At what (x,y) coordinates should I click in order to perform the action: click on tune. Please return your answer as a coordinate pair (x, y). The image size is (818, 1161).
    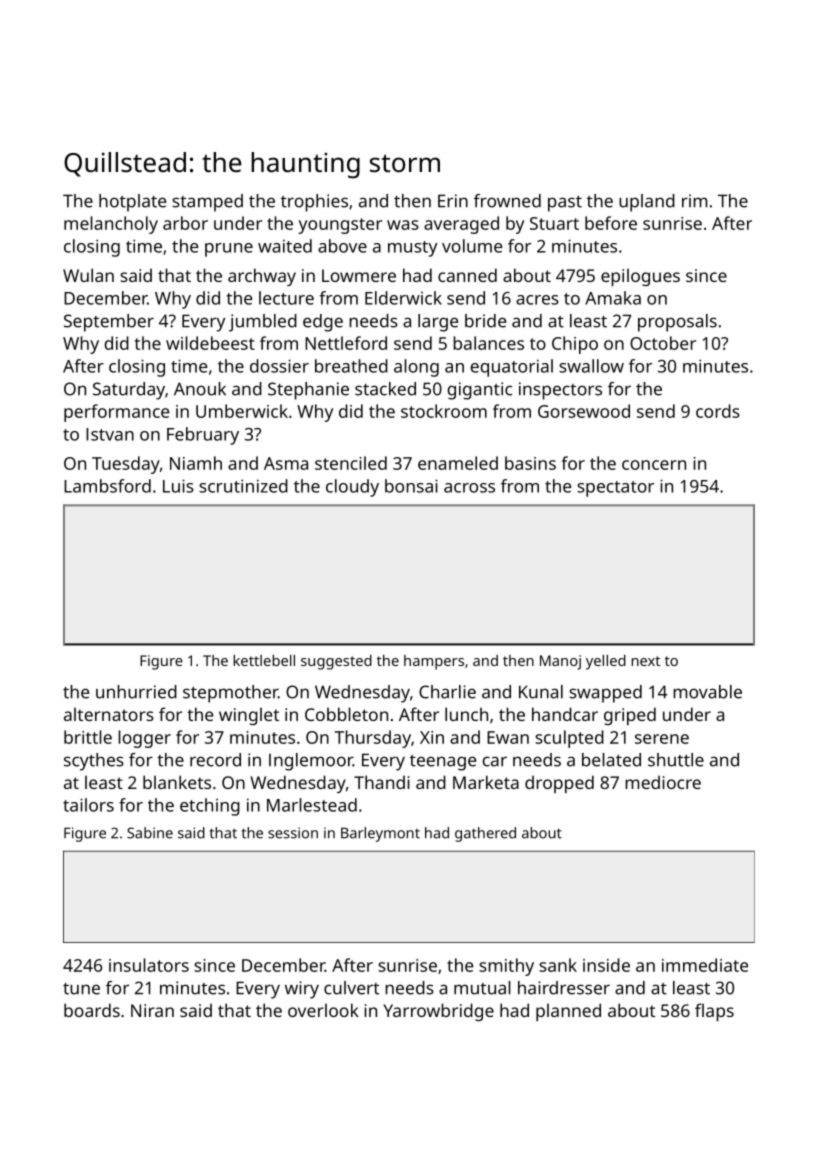
    Looking at the image, I should click on (81, 988).
